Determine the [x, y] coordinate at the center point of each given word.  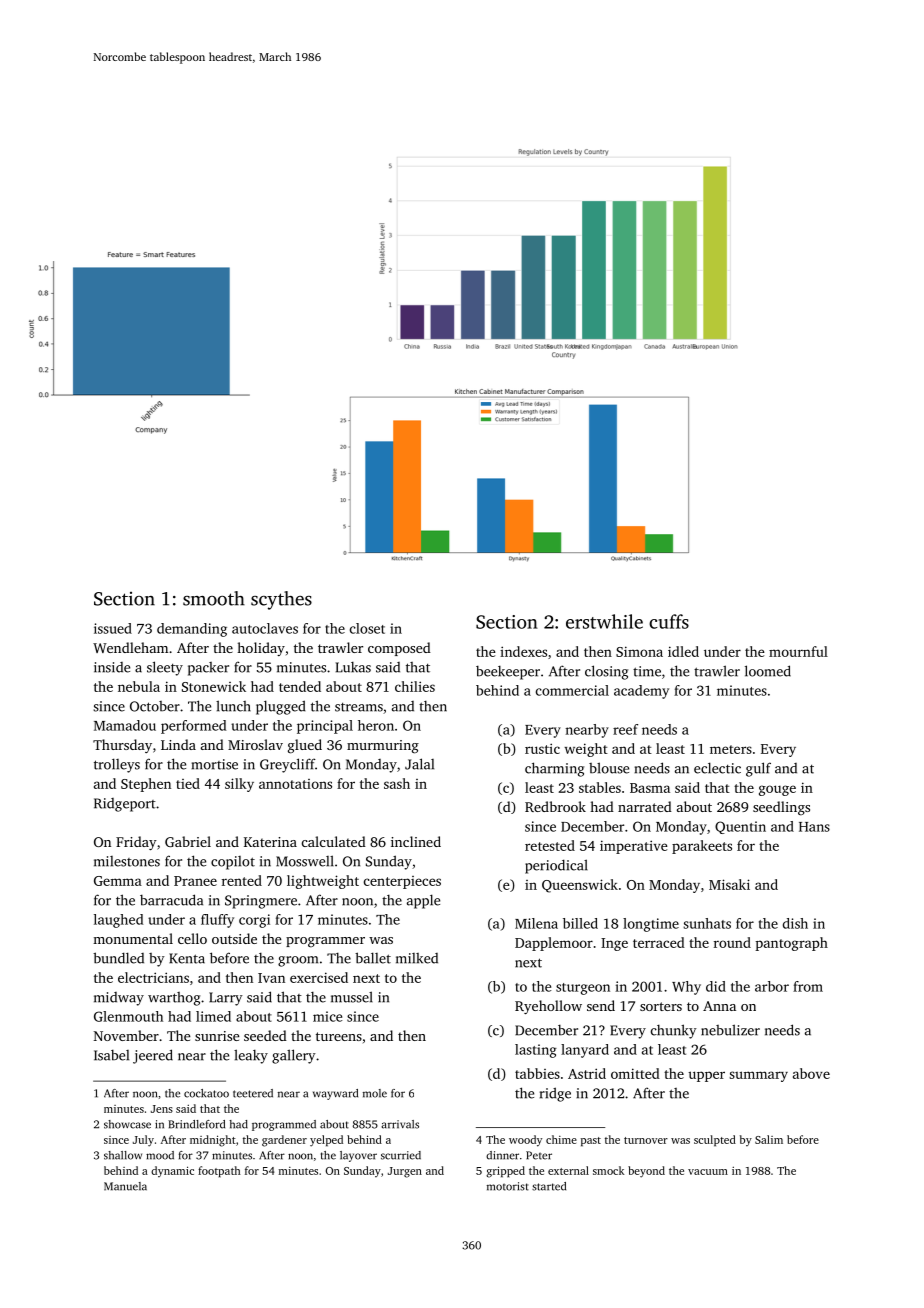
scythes [281, 600]
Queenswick [580, 886]
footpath [219, 1172]
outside [234, 938]
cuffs [669, 621]
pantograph [791, 944]
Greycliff [287, 765]
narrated [645, 806]
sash [397, 783]
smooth [214, 598]
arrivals [400, 1124]
